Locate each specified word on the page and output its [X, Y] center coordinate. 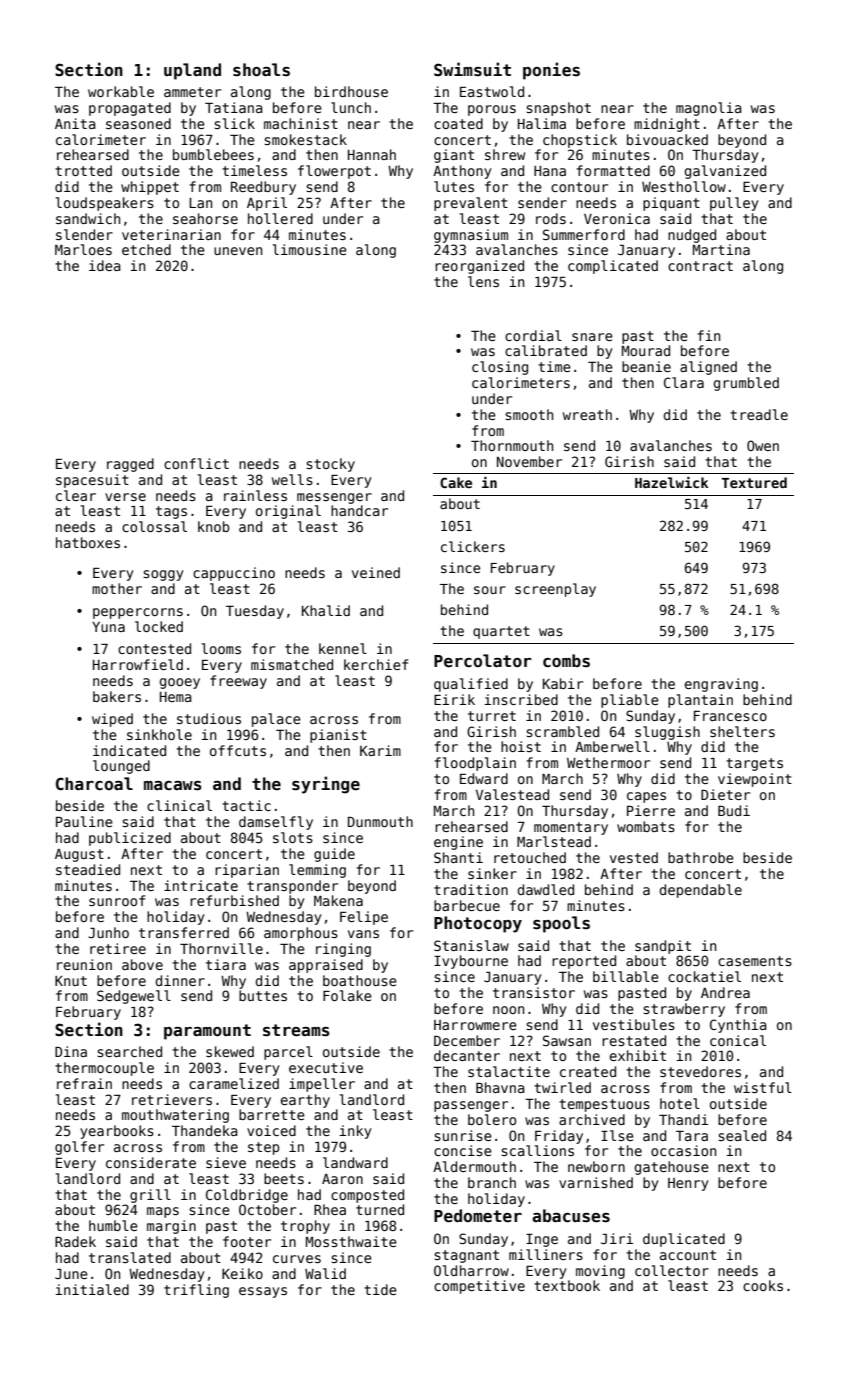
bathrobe [701, 857]
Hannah [372, 154]
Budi [734, 810]
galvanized [725, 172]
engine [458, 843]
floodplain [475, 764]
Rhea [330, 1209]
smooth [529, 414]
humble [113, 1225]
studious [209, 718]
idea [105, 265]
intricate [201, 885]
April [267, 204]
